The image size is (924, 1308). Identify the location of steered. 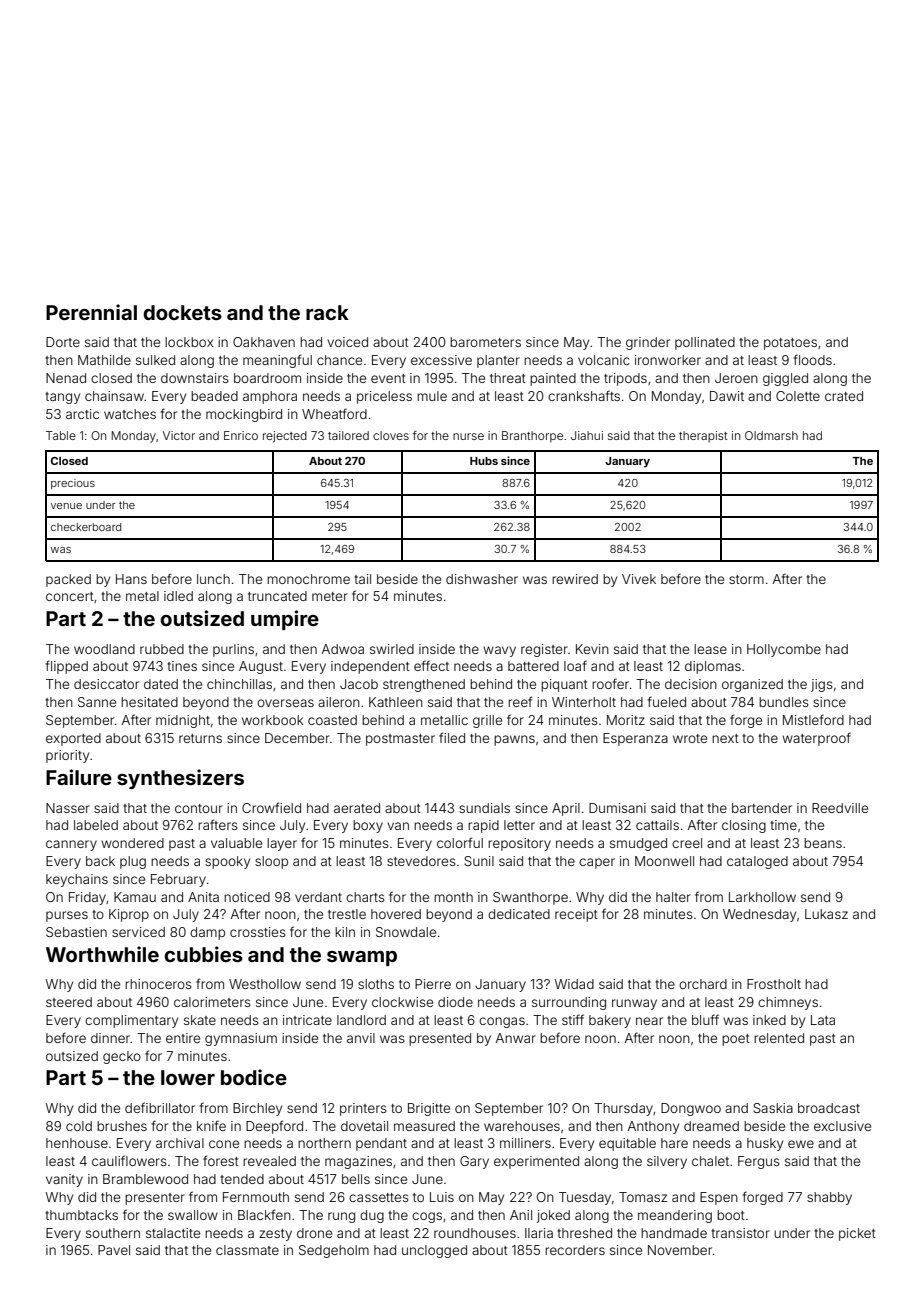
(69, 1002).
